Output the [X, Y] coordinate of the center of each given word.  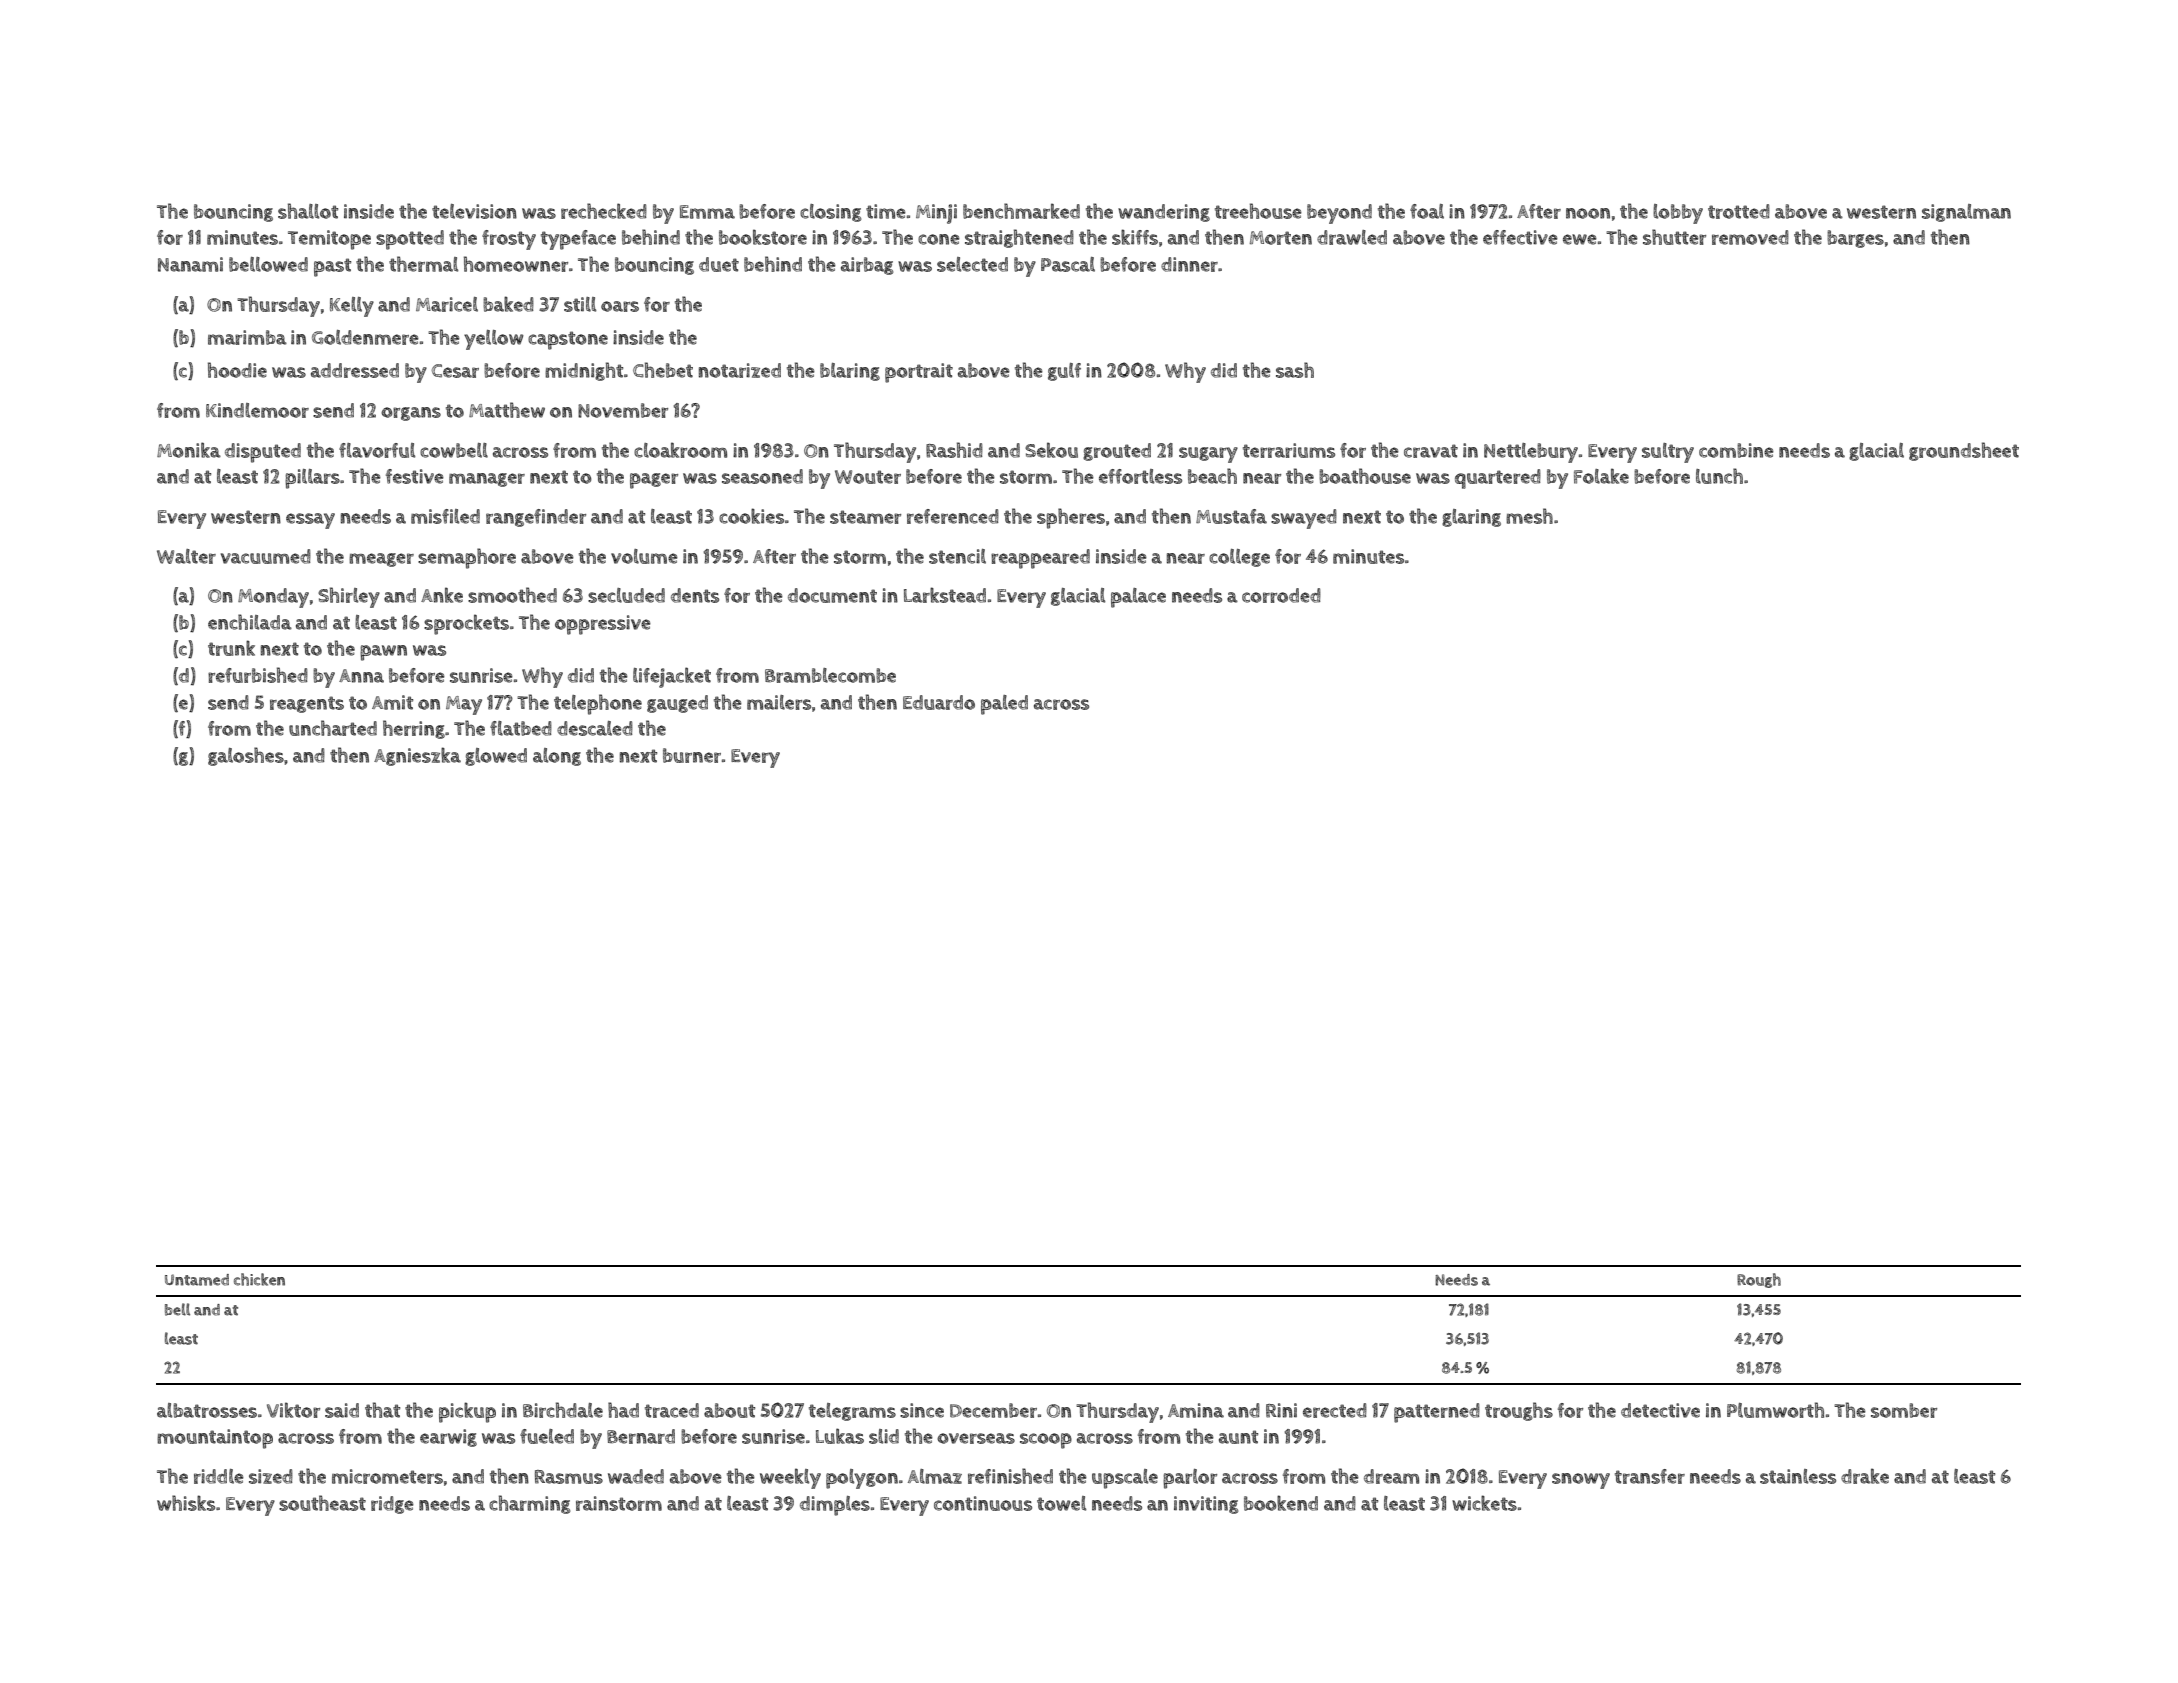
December [993, 1410]
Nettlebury [1531, 453]
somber [1904, 1410]
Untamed [197, 1280]
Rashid [954, 450]
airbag [867, 266]
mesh [1529, 516]
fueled [547, 1436]
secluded [626, 595]
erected [1335, 1410]
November [623, 410]
